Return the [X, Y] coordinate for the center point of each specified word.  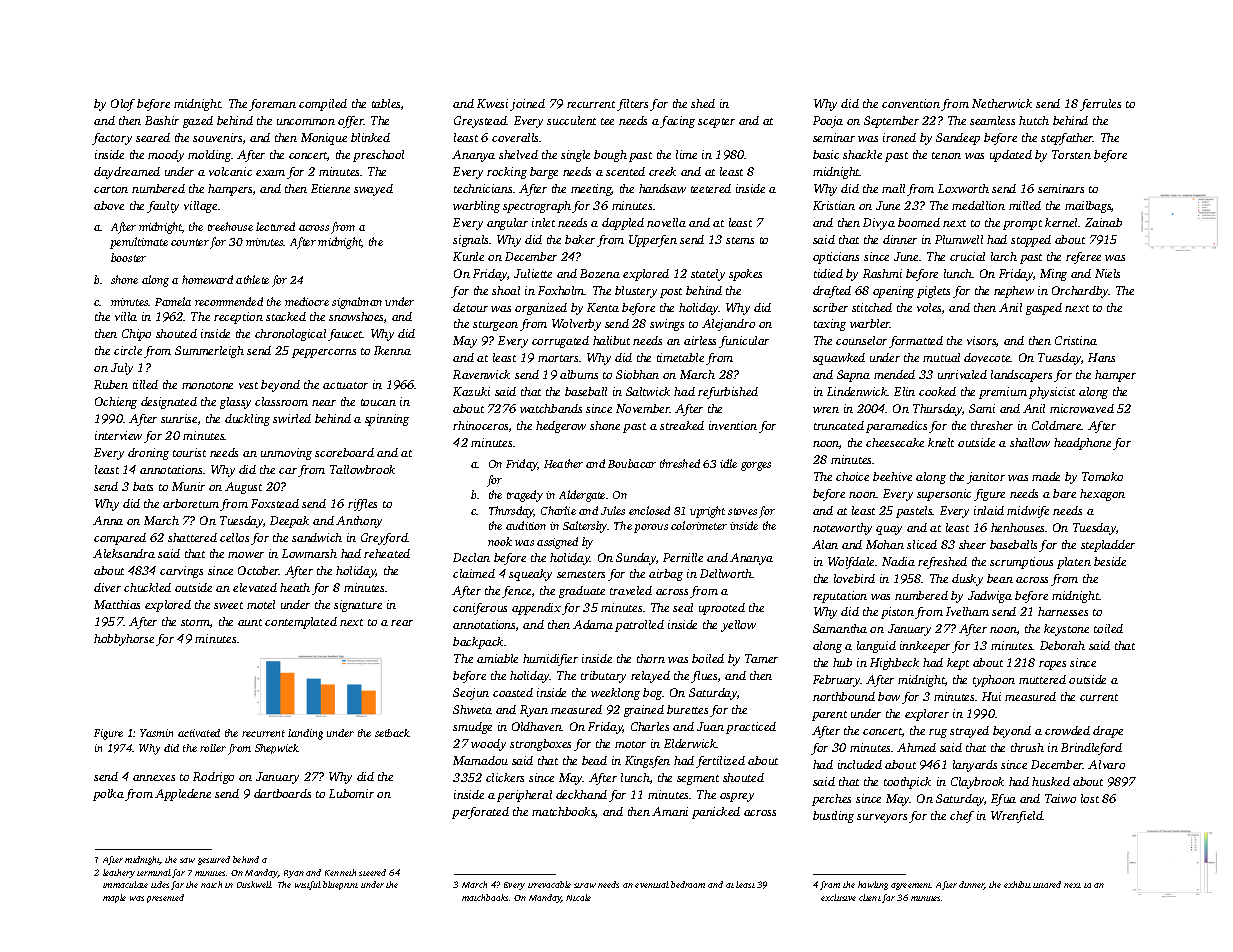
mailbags [1088, 207]
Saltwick [648, 391]
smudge [472, 728]
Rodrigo [213, 778]
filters [632, 105]
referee [1083, 258]
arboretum [191, 503]
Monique [324, 139]
